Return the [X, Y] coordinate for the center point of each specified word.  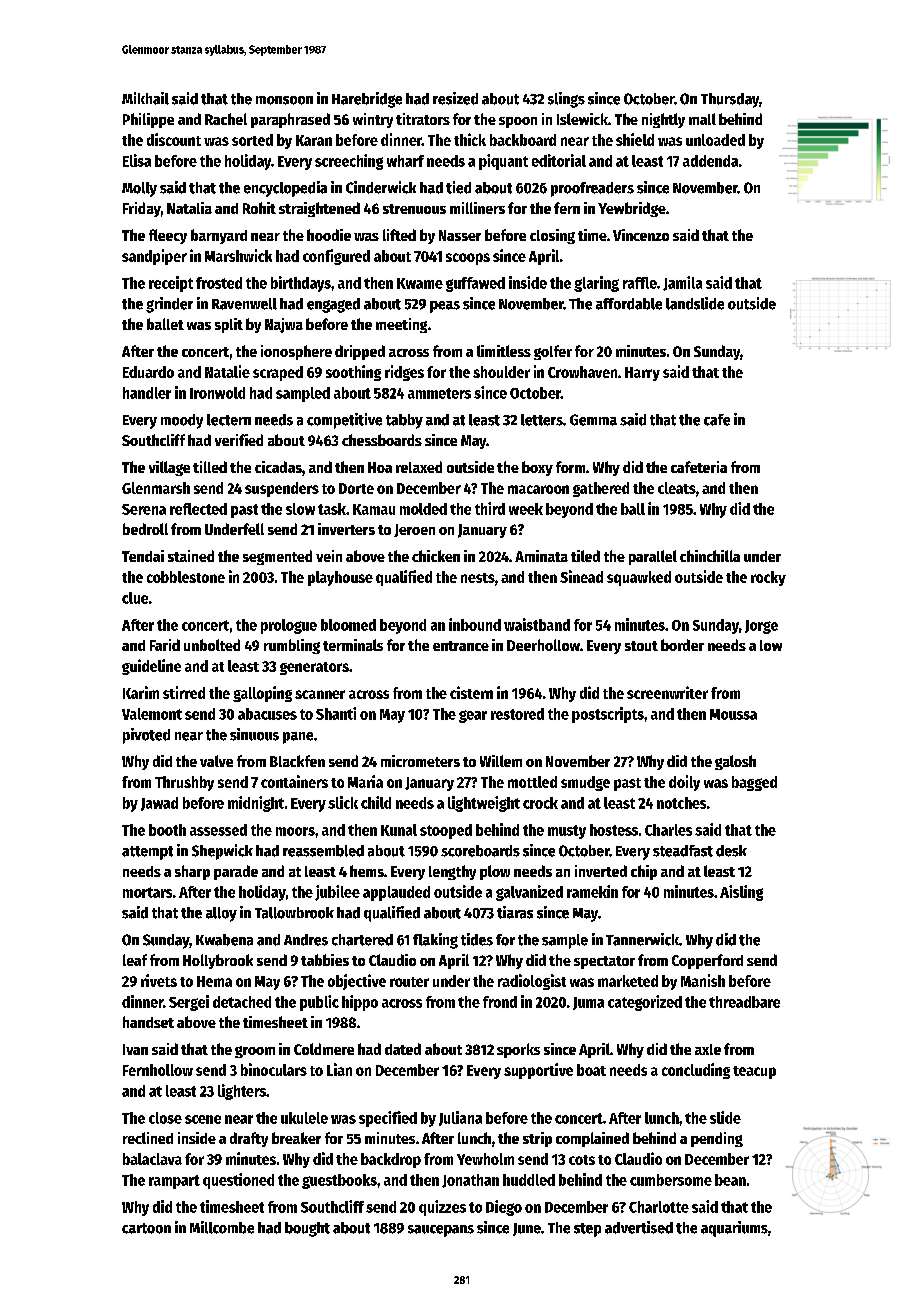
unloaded [715, 140]
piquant [503, 162]
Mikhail [145, 98]
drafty [249, 1139]
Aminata [541, 556]
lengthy [452, 872]
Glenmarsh [156, 488]
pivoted [146, 736]
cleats [677, 488]
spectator [604, 962]
